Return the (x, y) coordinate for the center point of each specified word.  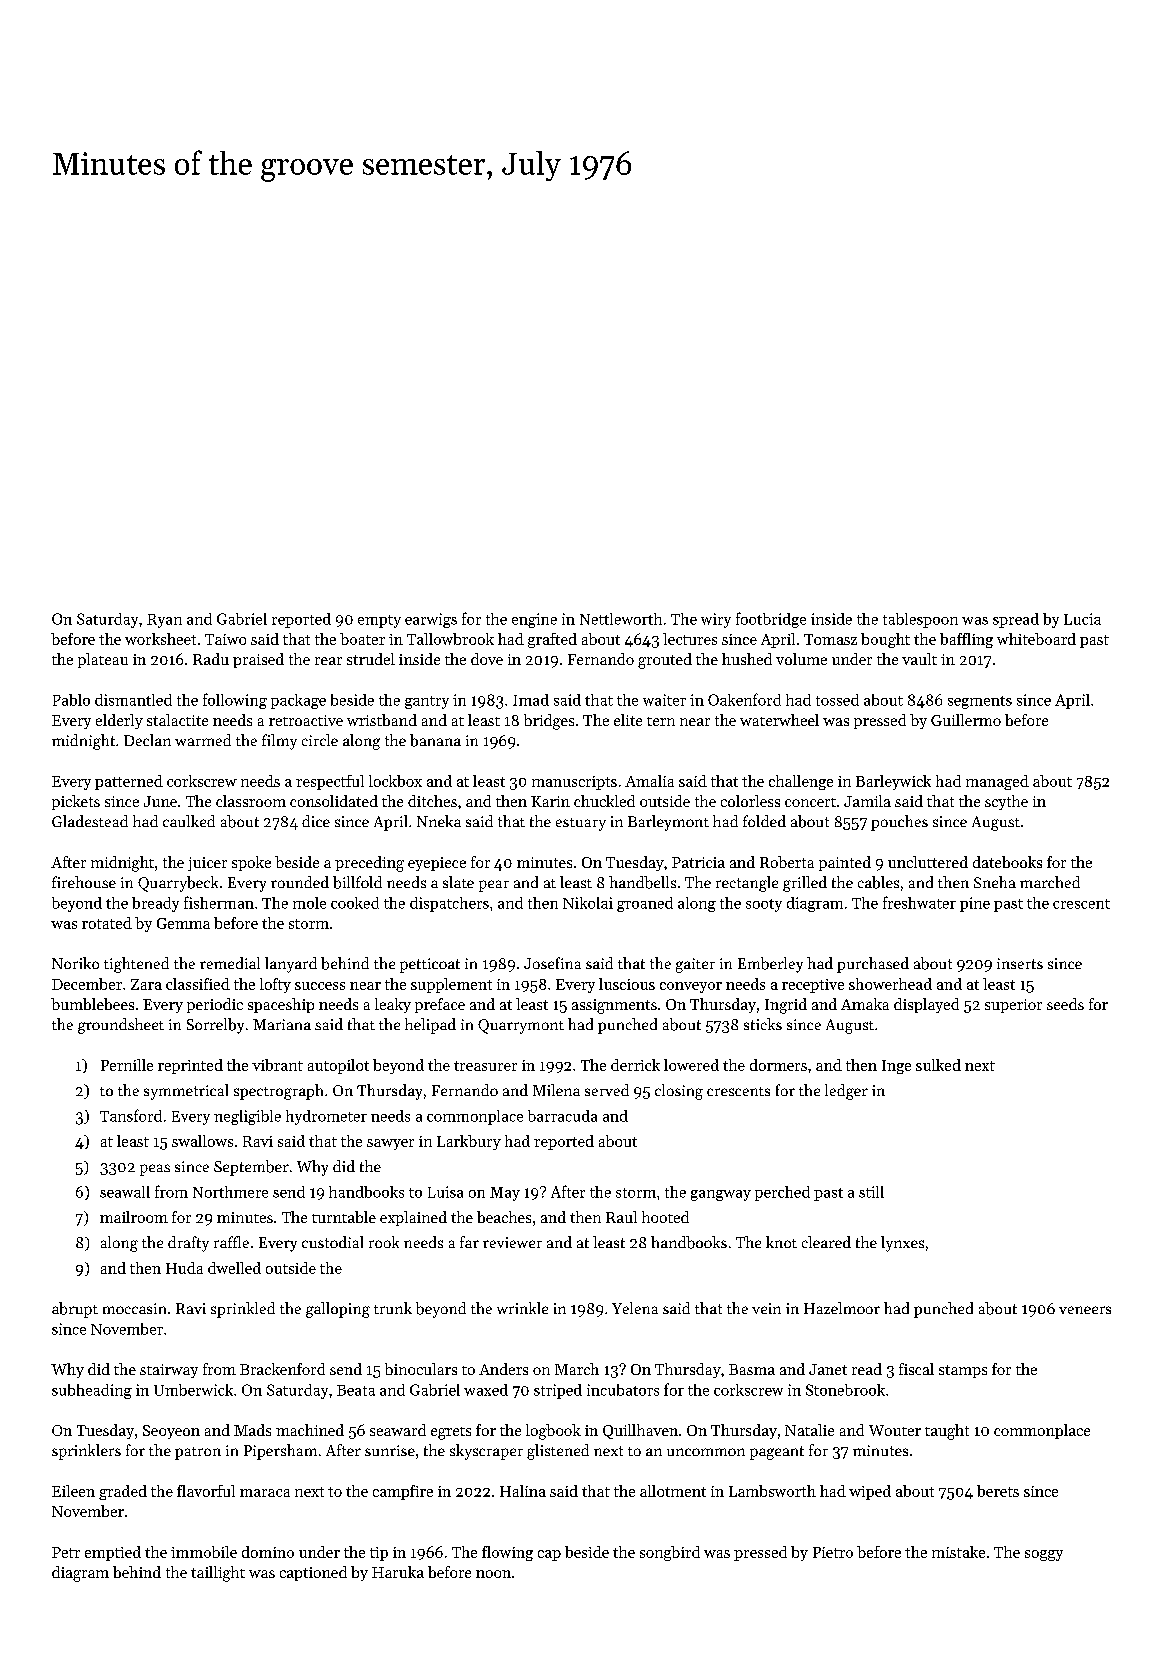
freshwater (919, 902)
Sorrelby (215, 1026)
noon (493, 1574)
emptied (113, 1553)
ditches (432, 801)
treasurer (485, 1066)
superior (1013, 1006)
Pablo (71, 700)
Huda (184, 1268)
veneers (1085, 1310)
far (469, 1242)
